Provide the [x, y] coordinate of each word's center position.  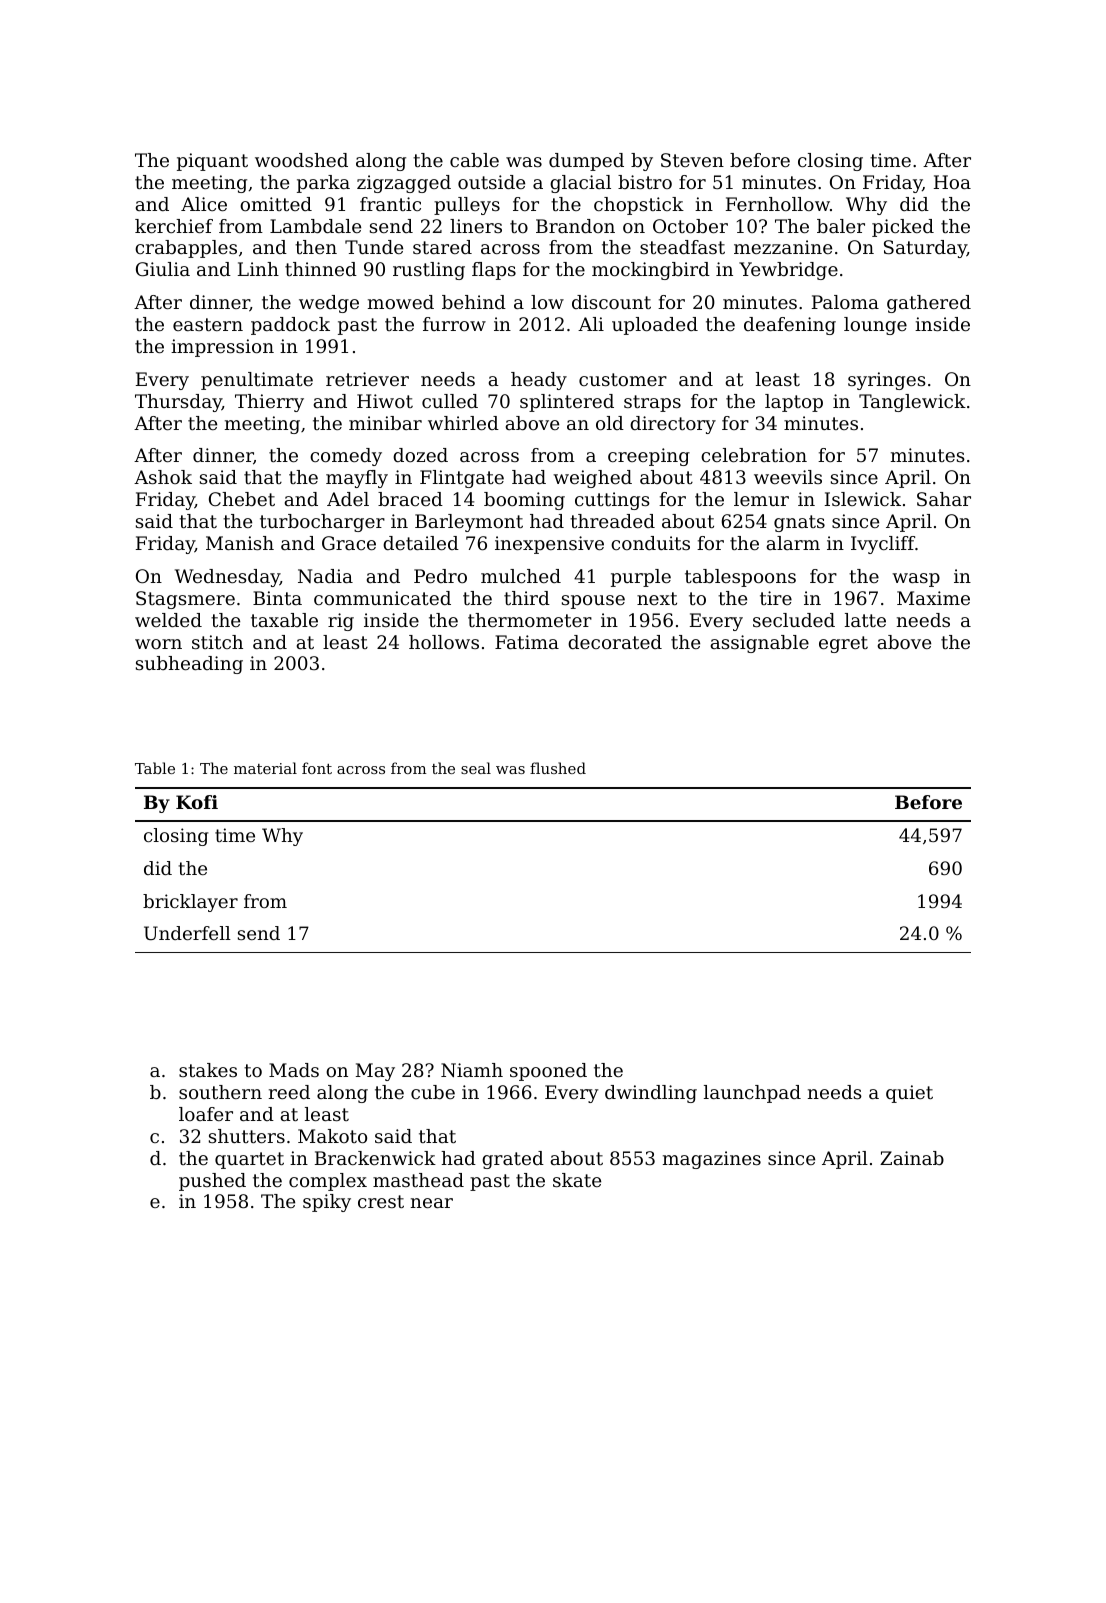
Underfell [187, 933]
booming [524, 501]
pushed [212, 1182]
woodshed [301, 160]
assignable [760, 644]
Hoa [952, 182]
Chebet [242, 499]
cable [474, 160]
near [432, 1203]
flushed [558, 768]
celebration [754, 455]
